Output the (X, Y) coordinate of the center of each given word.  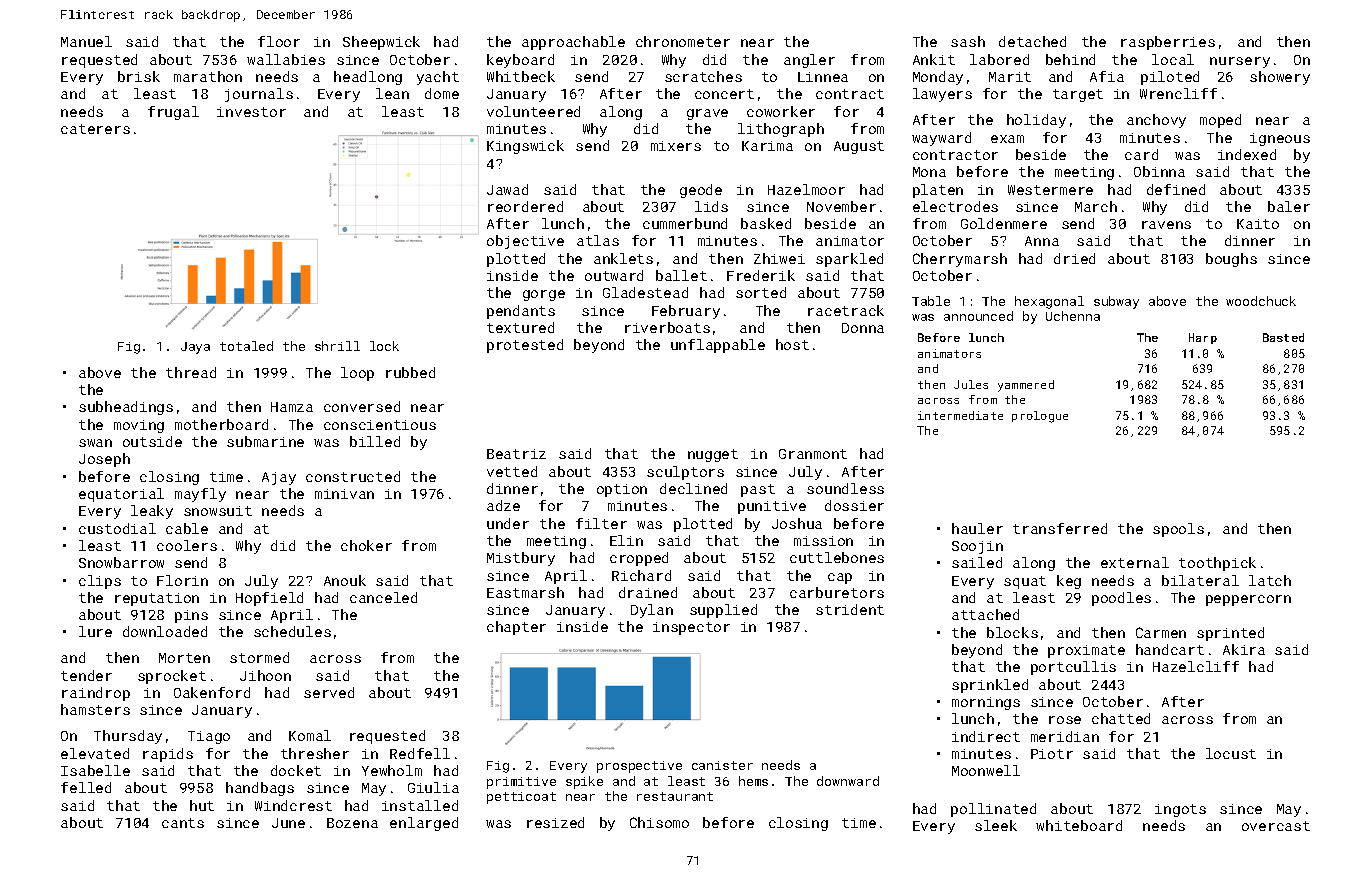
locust (1231, 753)
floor (279, 41)
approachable (573, 43)
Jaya (195, 348)
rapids (168, 755)
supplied (723, 611)
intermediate (960, 415)
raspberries (1168, 43)
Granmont (813, 454)
